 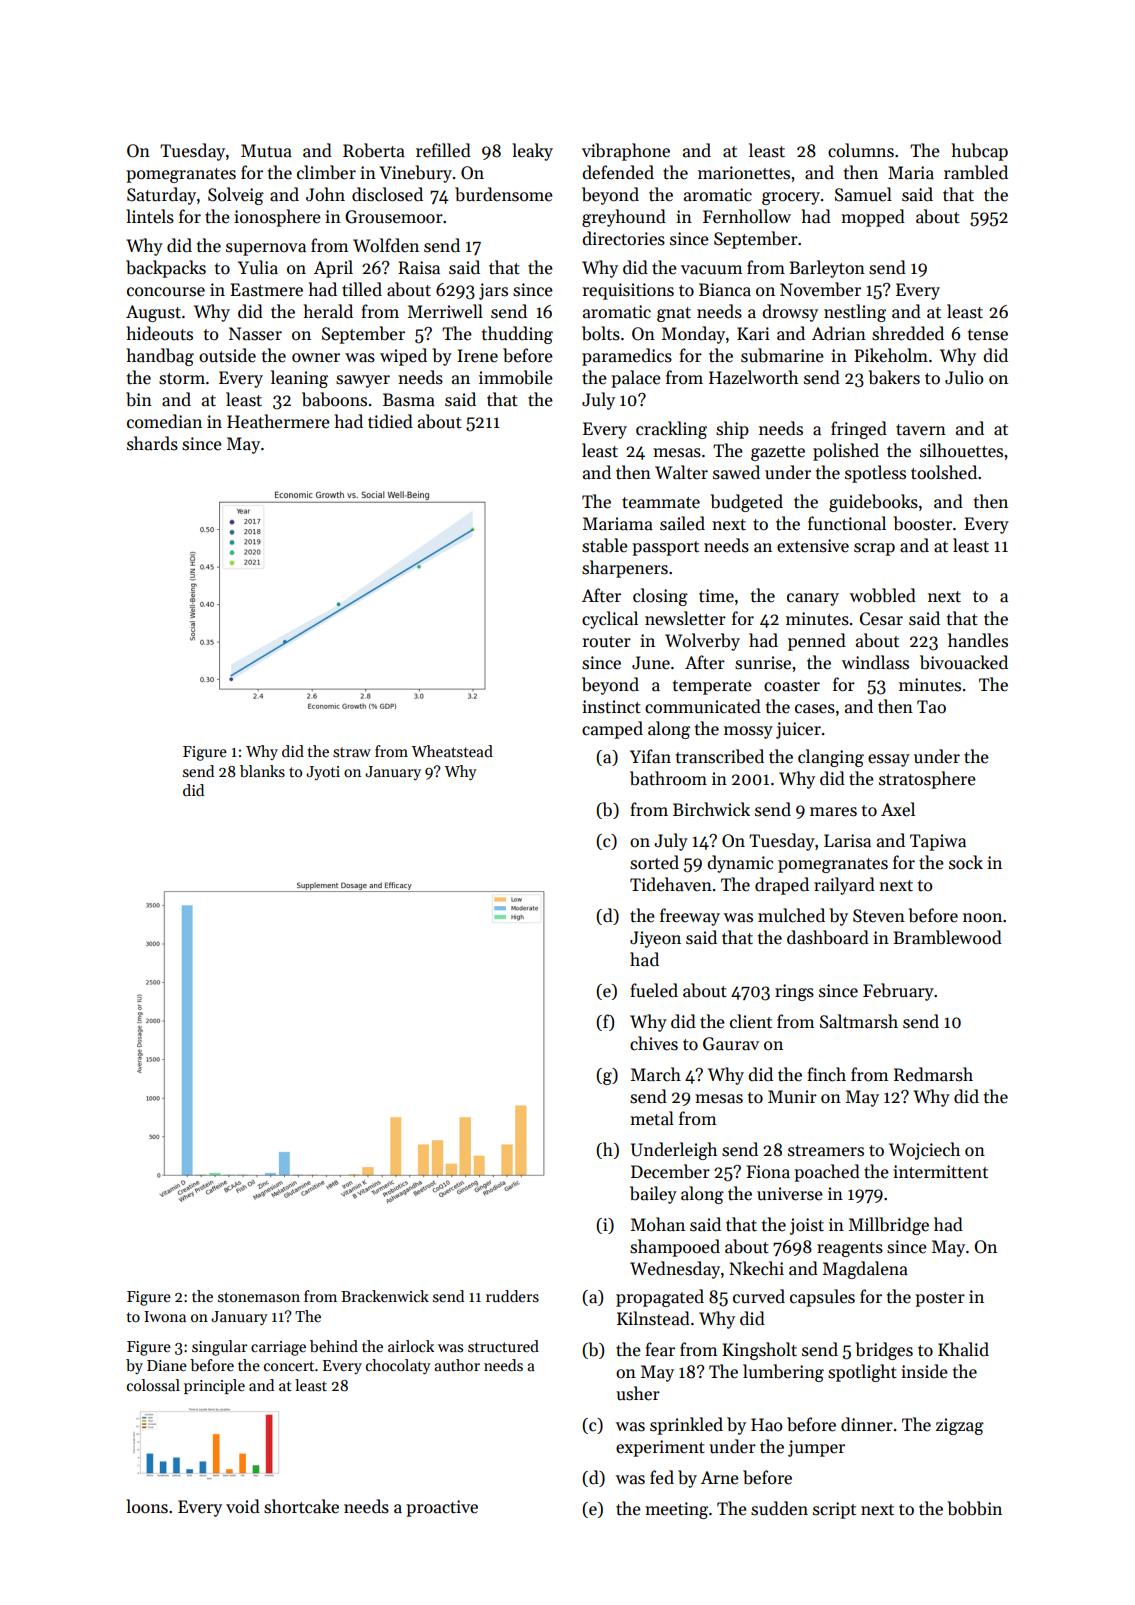 What do you see at coordinates (859, 1021) in the image?
I see `Saltmarsh` at bounding box center [859, 1021].
